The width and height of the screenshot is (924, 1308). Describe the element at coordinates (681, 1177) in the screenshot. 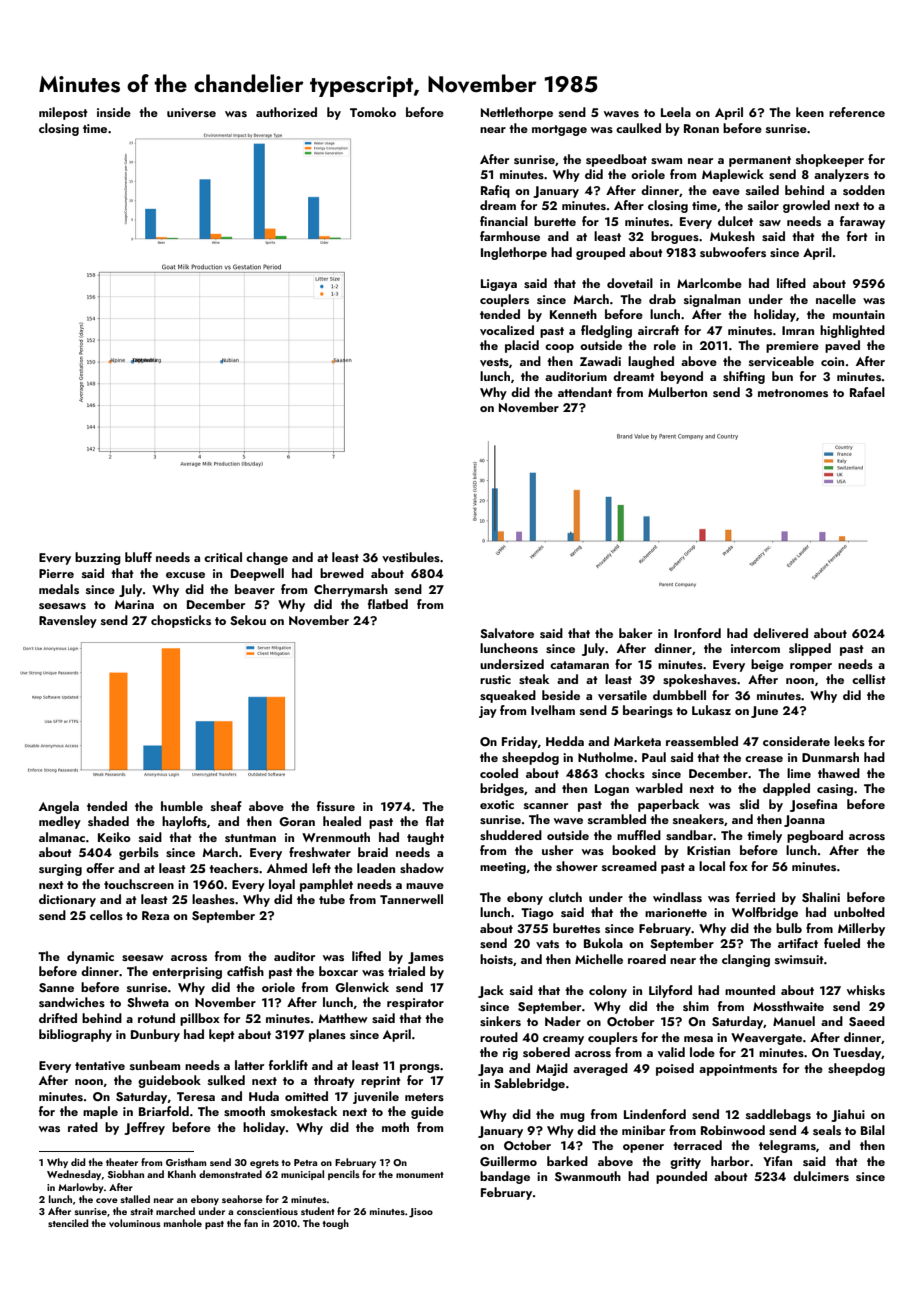

I see `pounded` at that location.
